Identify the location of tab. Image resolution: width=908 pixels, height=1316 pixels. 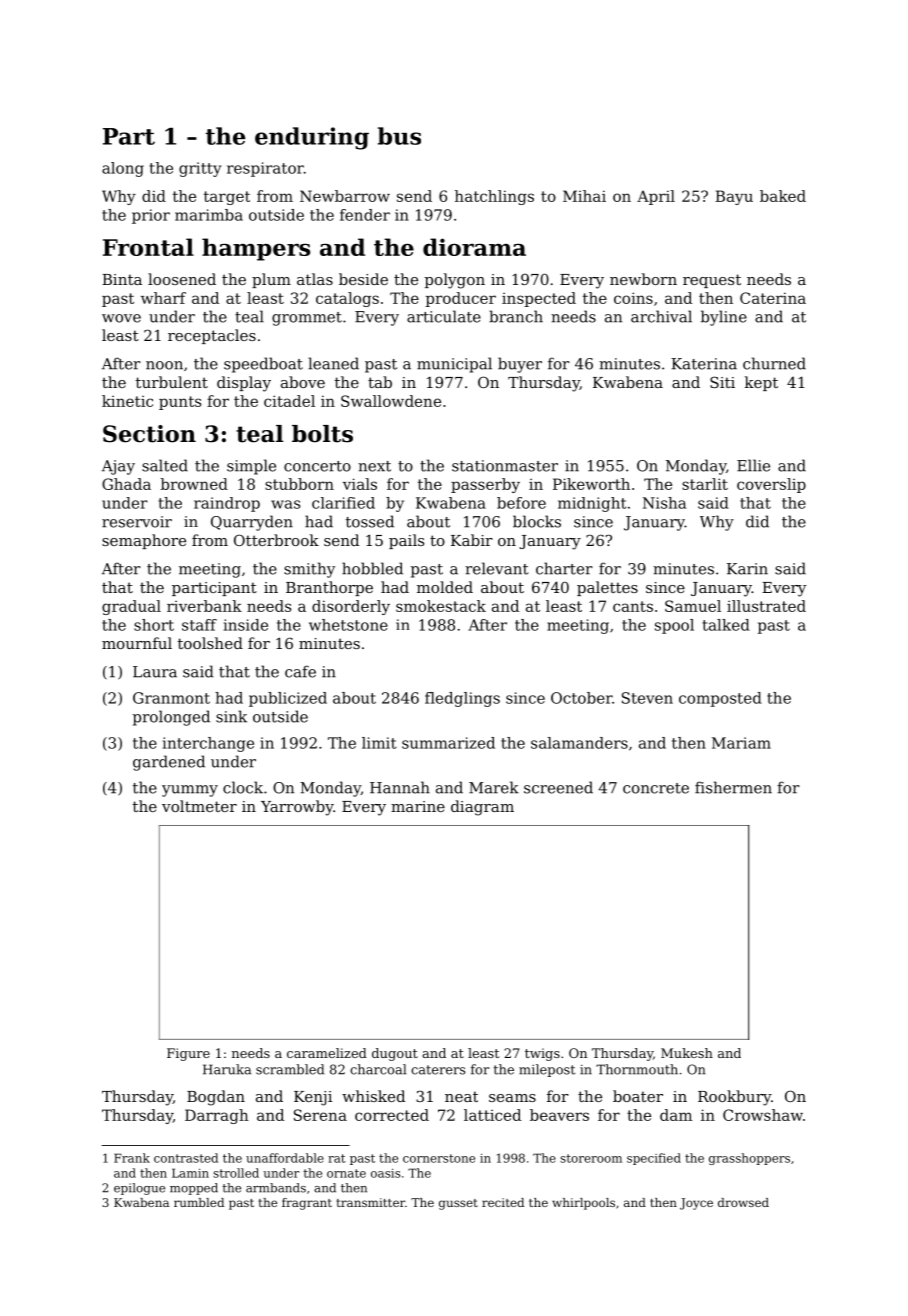
(380, 382).
